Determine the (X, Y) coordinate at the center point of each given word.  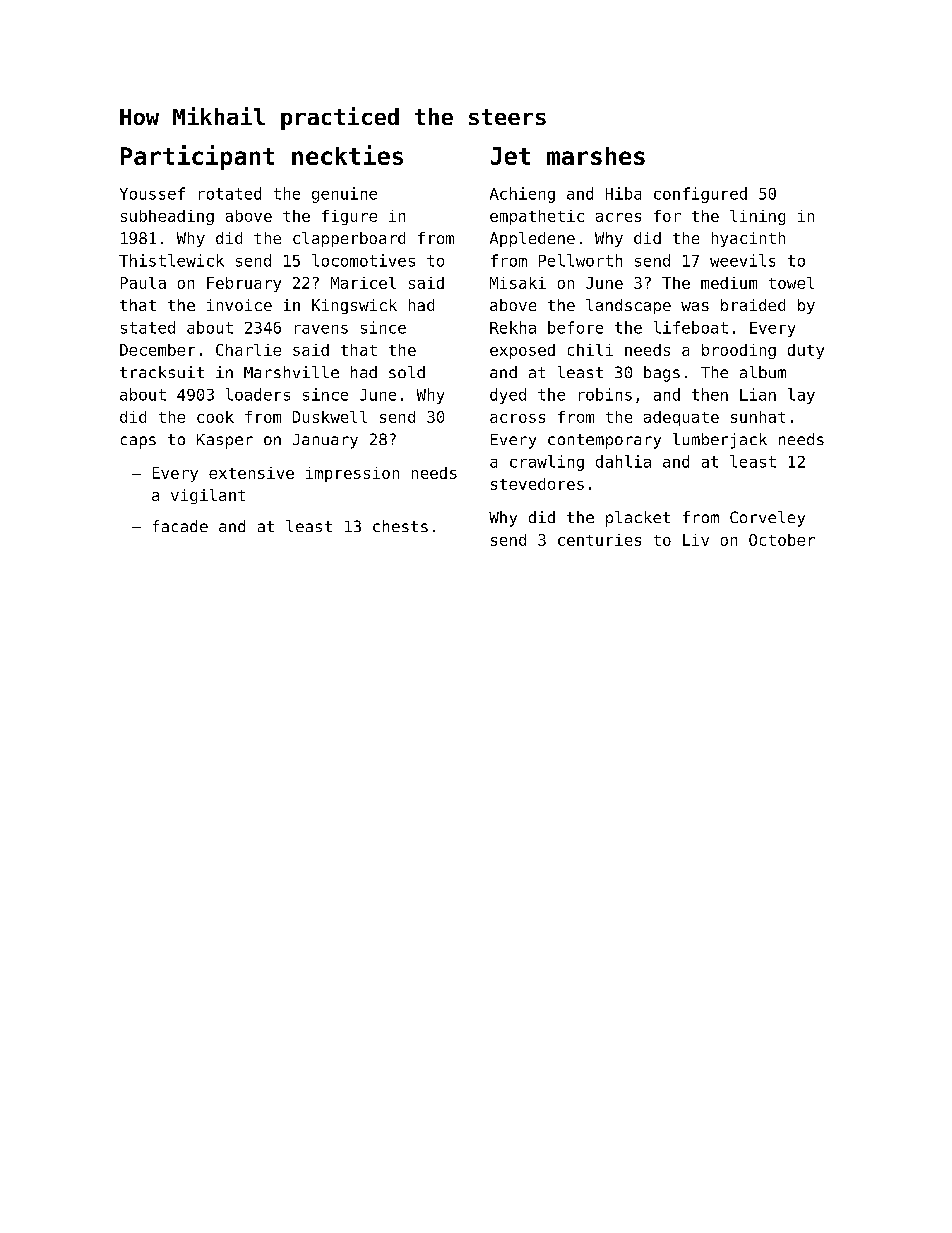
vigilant (208, 496)
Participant (197, 157)
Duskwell (330, 417)
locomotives (363, 260)
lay (801, 396)
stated (148, 327)
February (244, 284)
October (782, 540)
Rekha (513, 327)
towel (791, 283)
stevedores (537, 484)
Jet (510, 156)
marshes (596, 156)
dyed (508, 396)
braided (753, 305)
